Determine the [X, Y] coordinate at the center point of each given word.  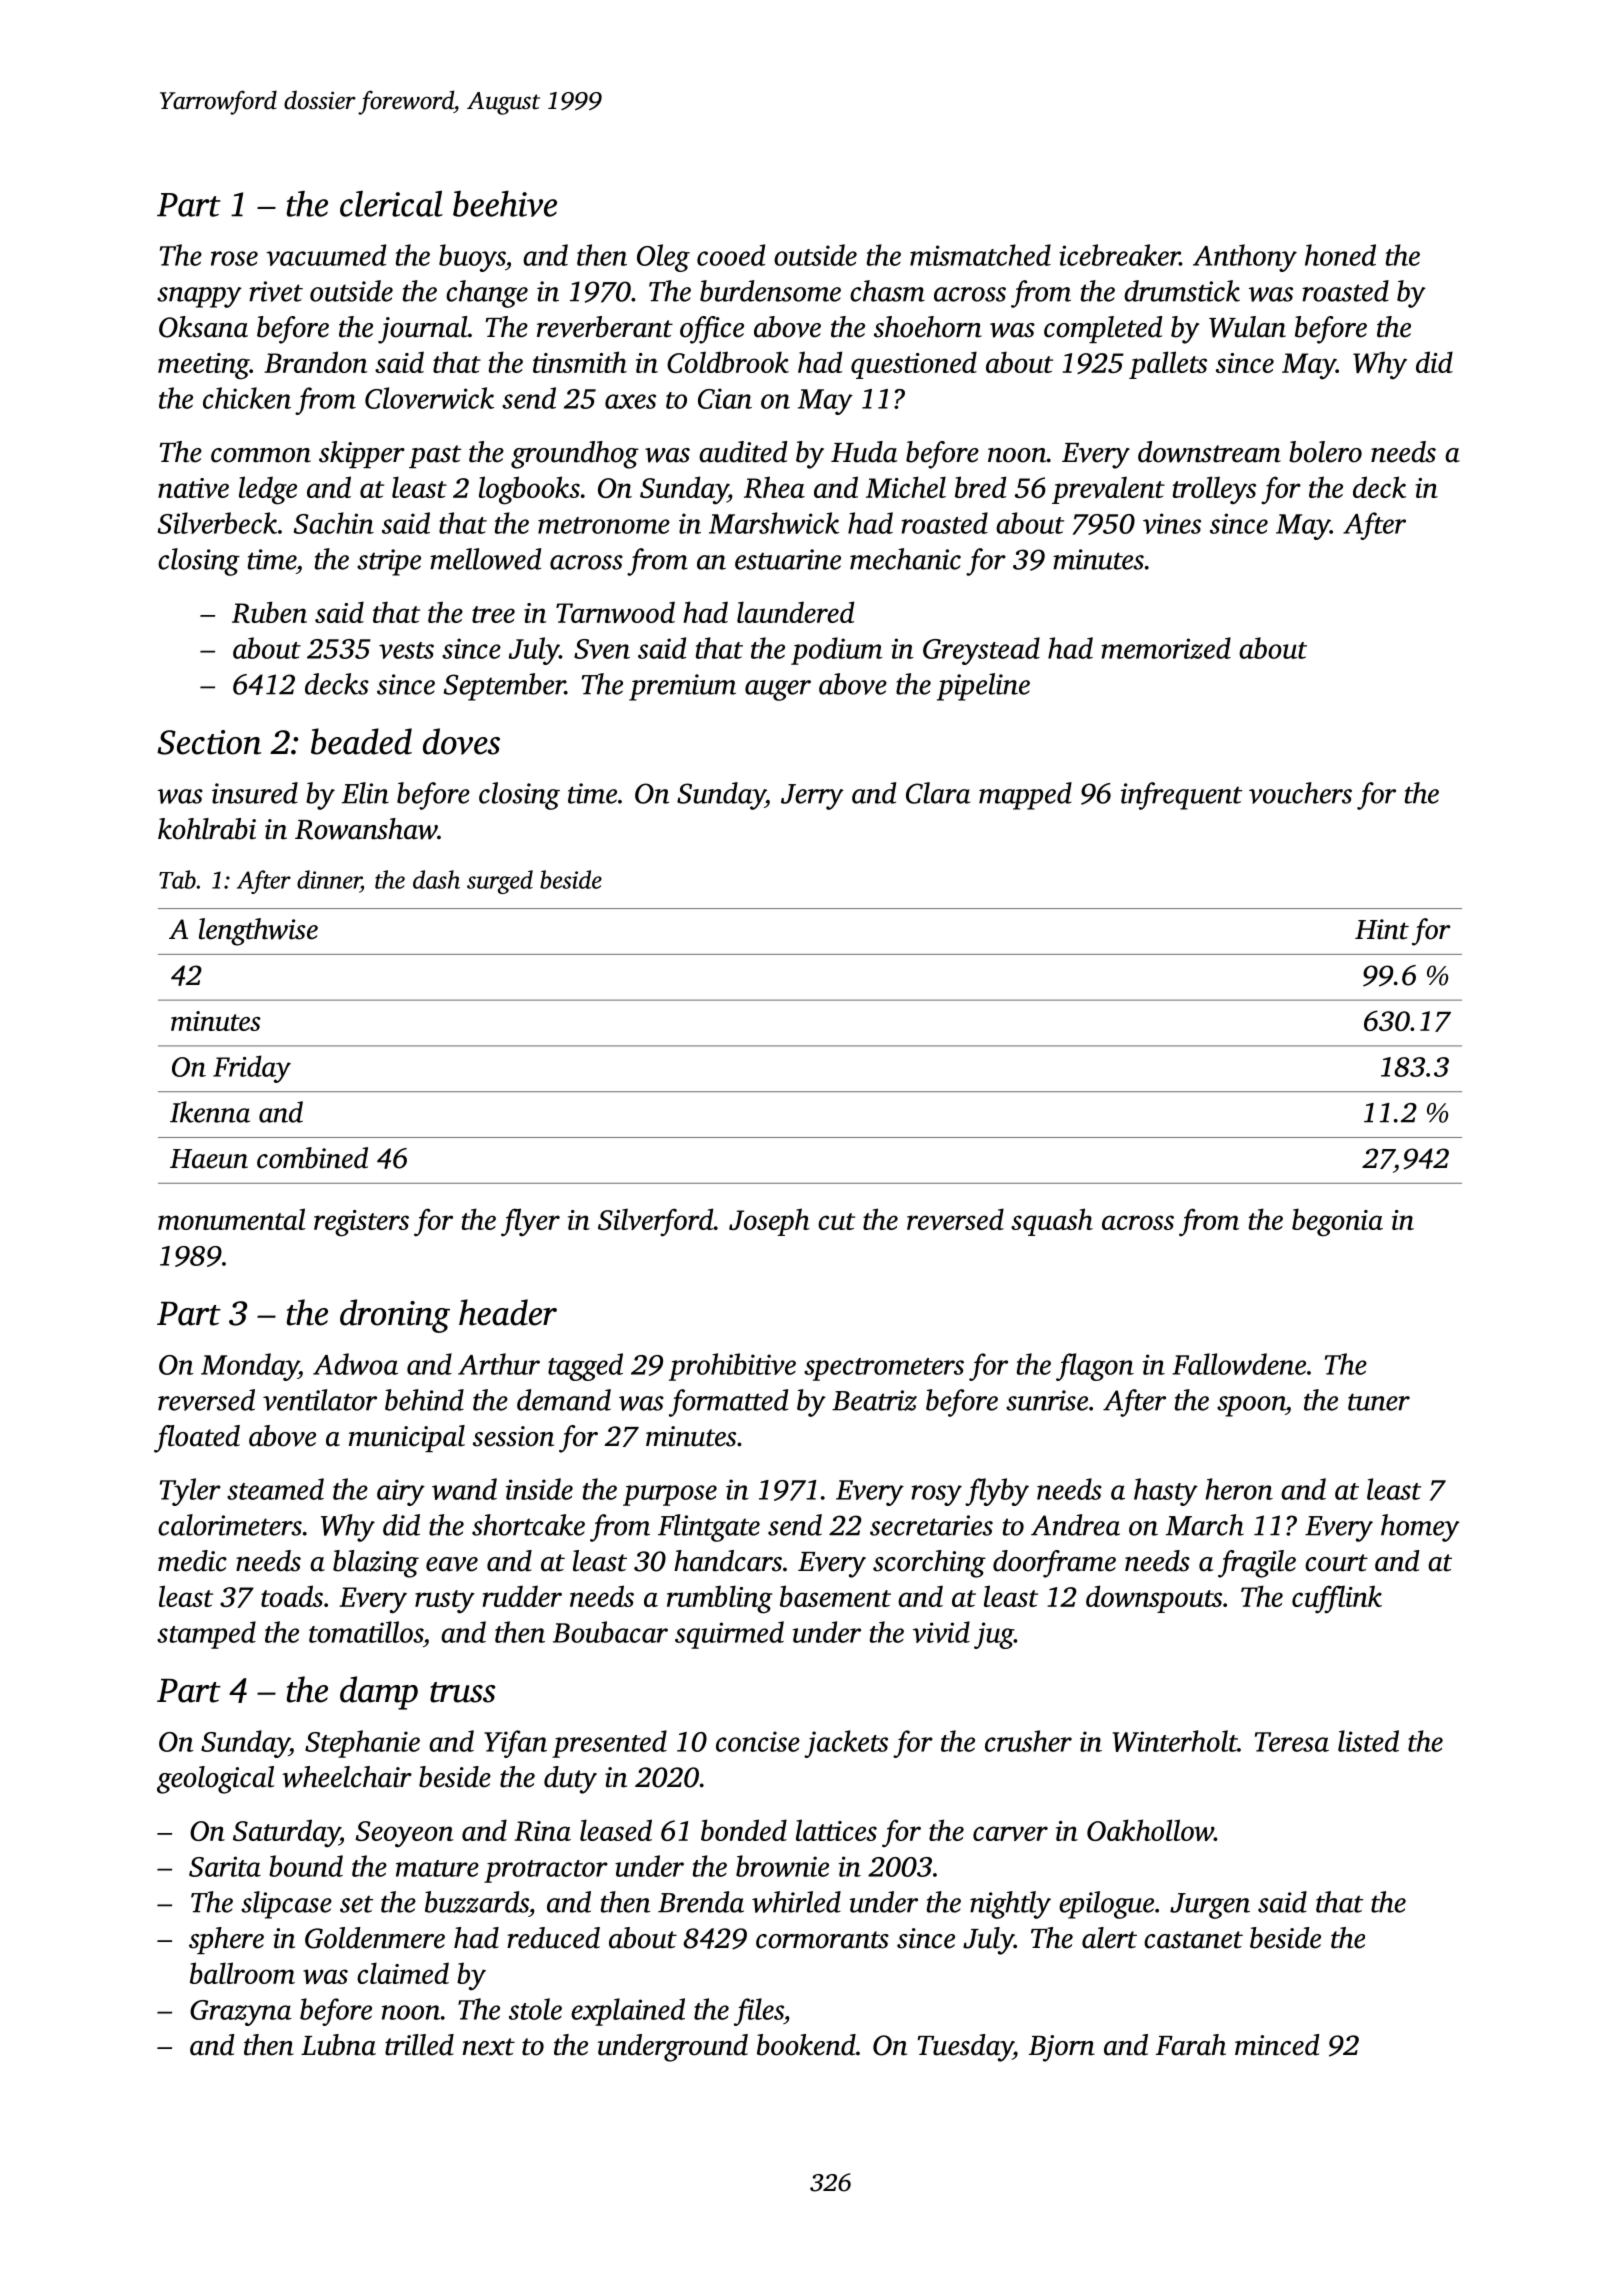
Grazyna [240, 2013]
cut [836, 1221]
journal [423, 330]
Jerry [812, 797]
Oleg [663, 258]
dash [436, 879]
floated [197, 1439]
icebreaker [1119, 255]
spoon [1251, 1406]
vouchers [1300, 793]
